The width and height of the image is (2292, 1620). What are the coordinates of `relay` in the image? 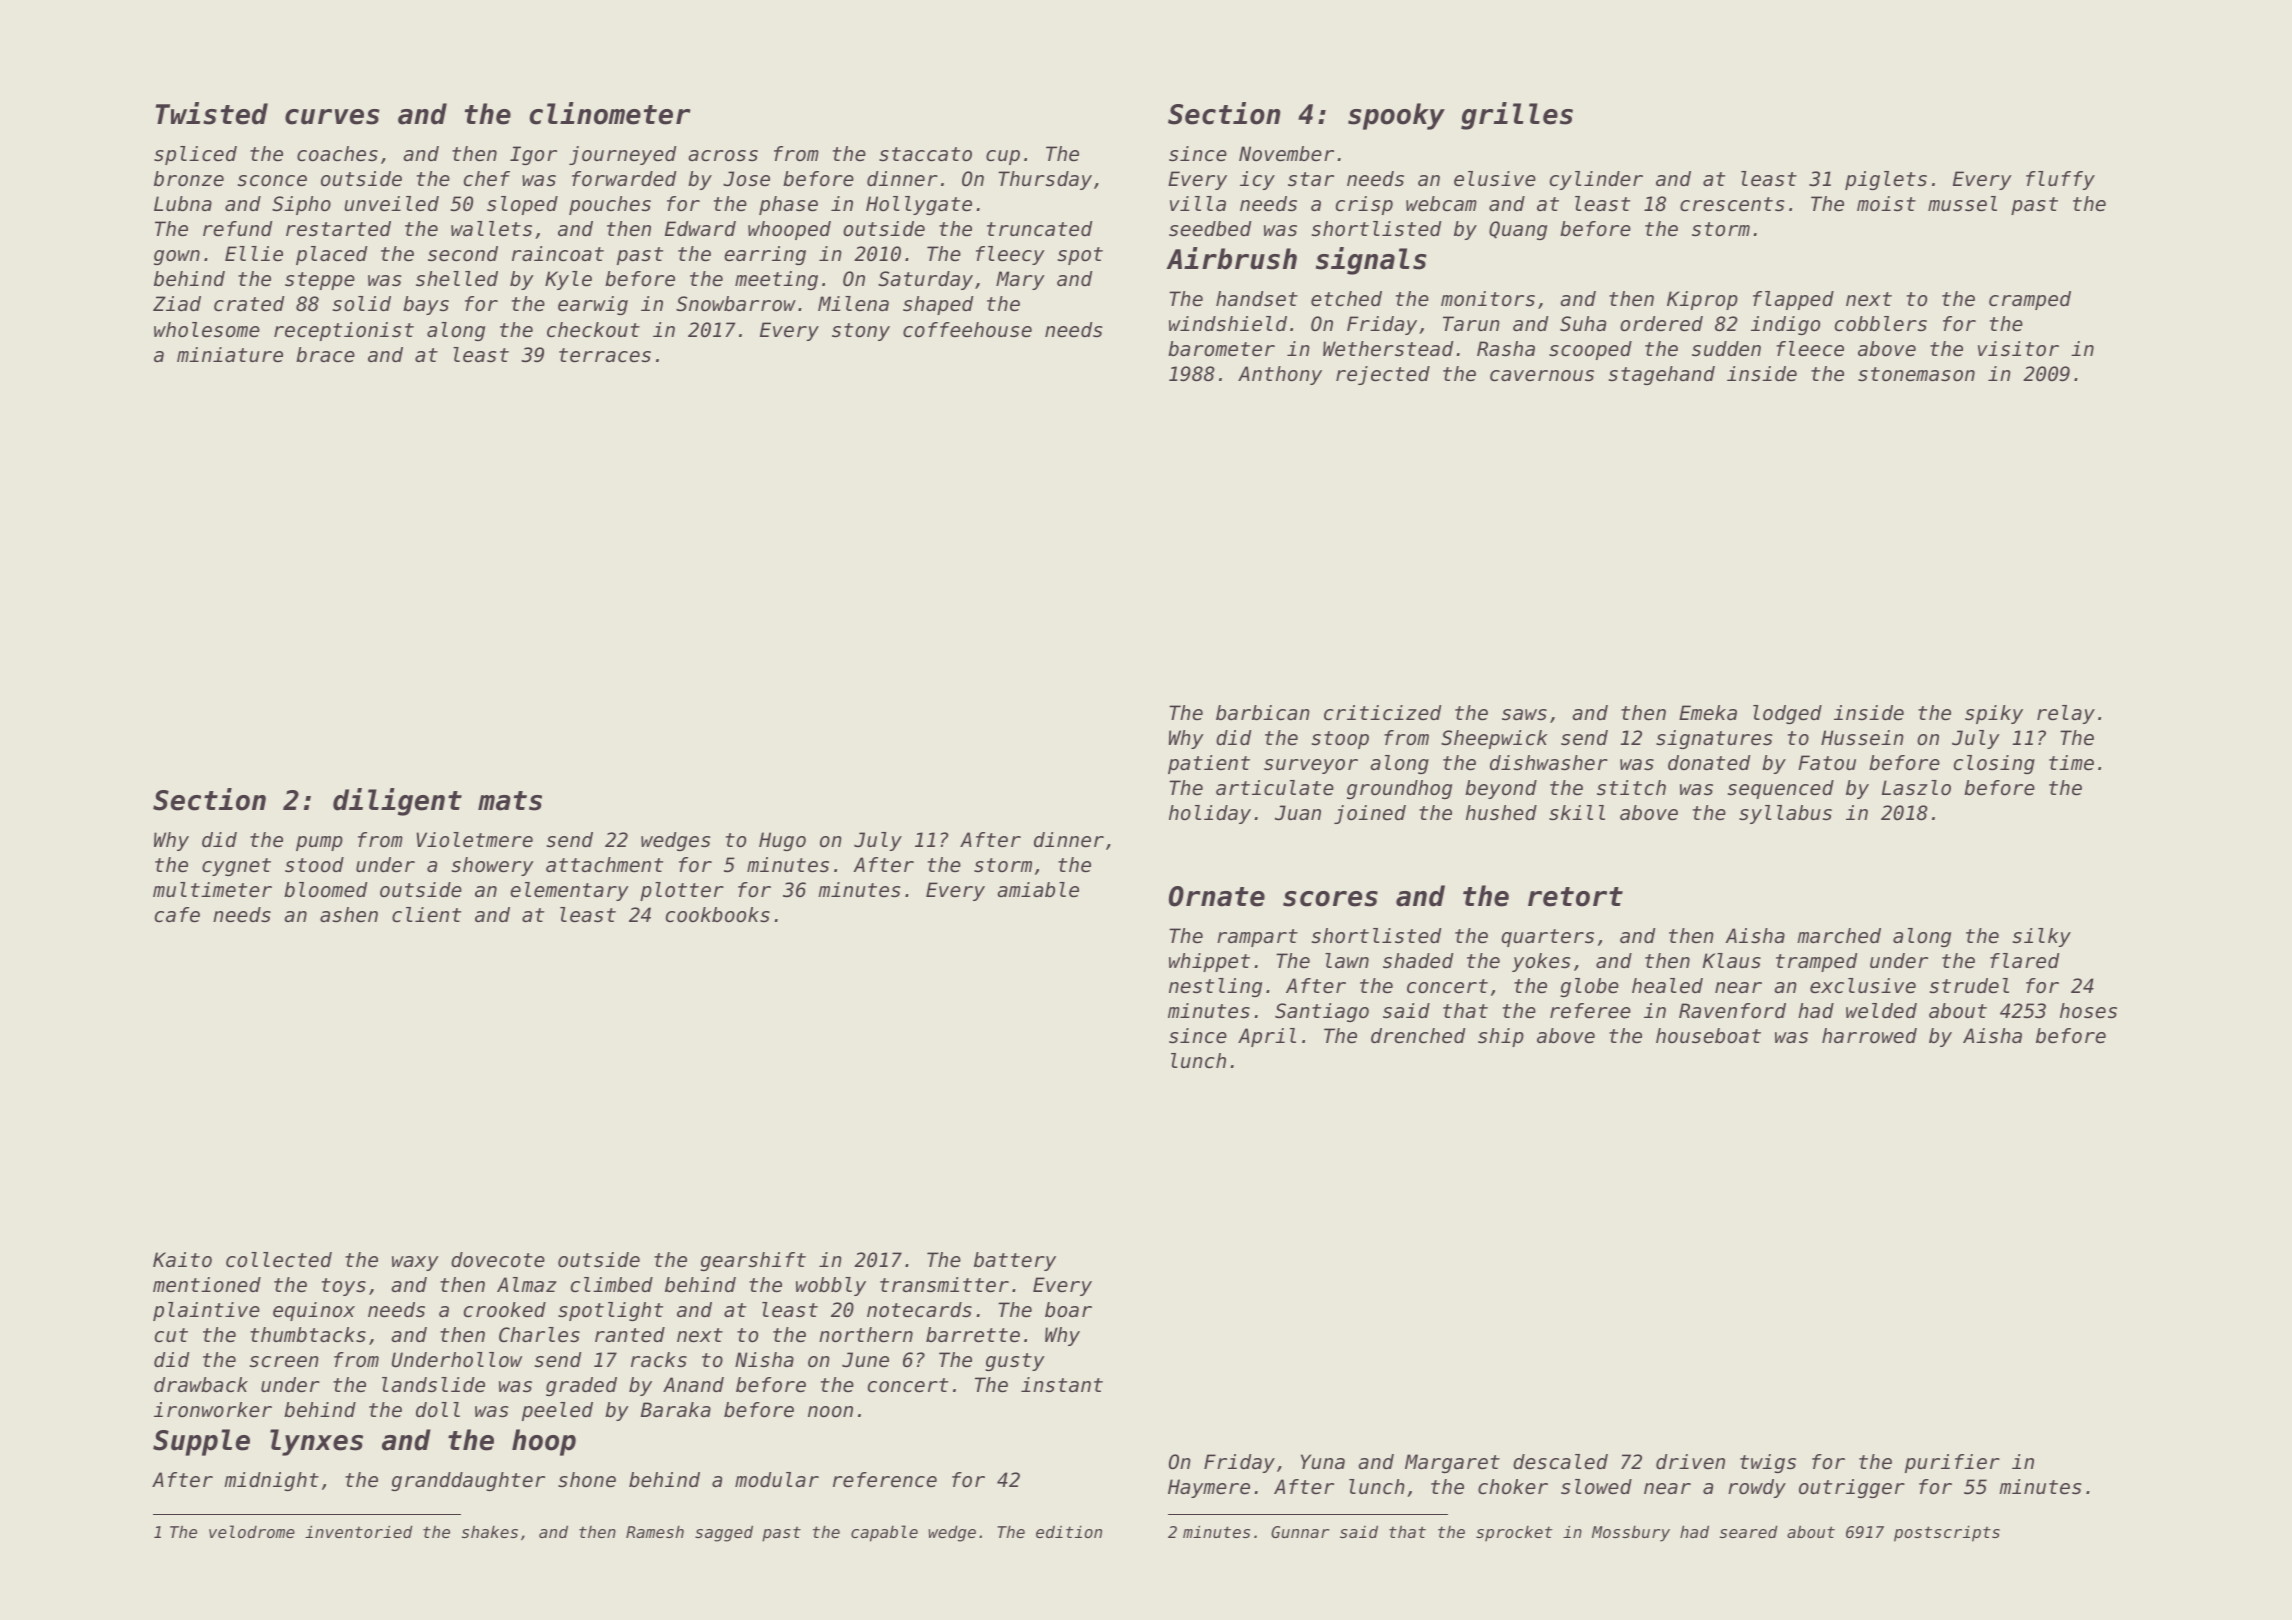 It's located at (2066, 714).
